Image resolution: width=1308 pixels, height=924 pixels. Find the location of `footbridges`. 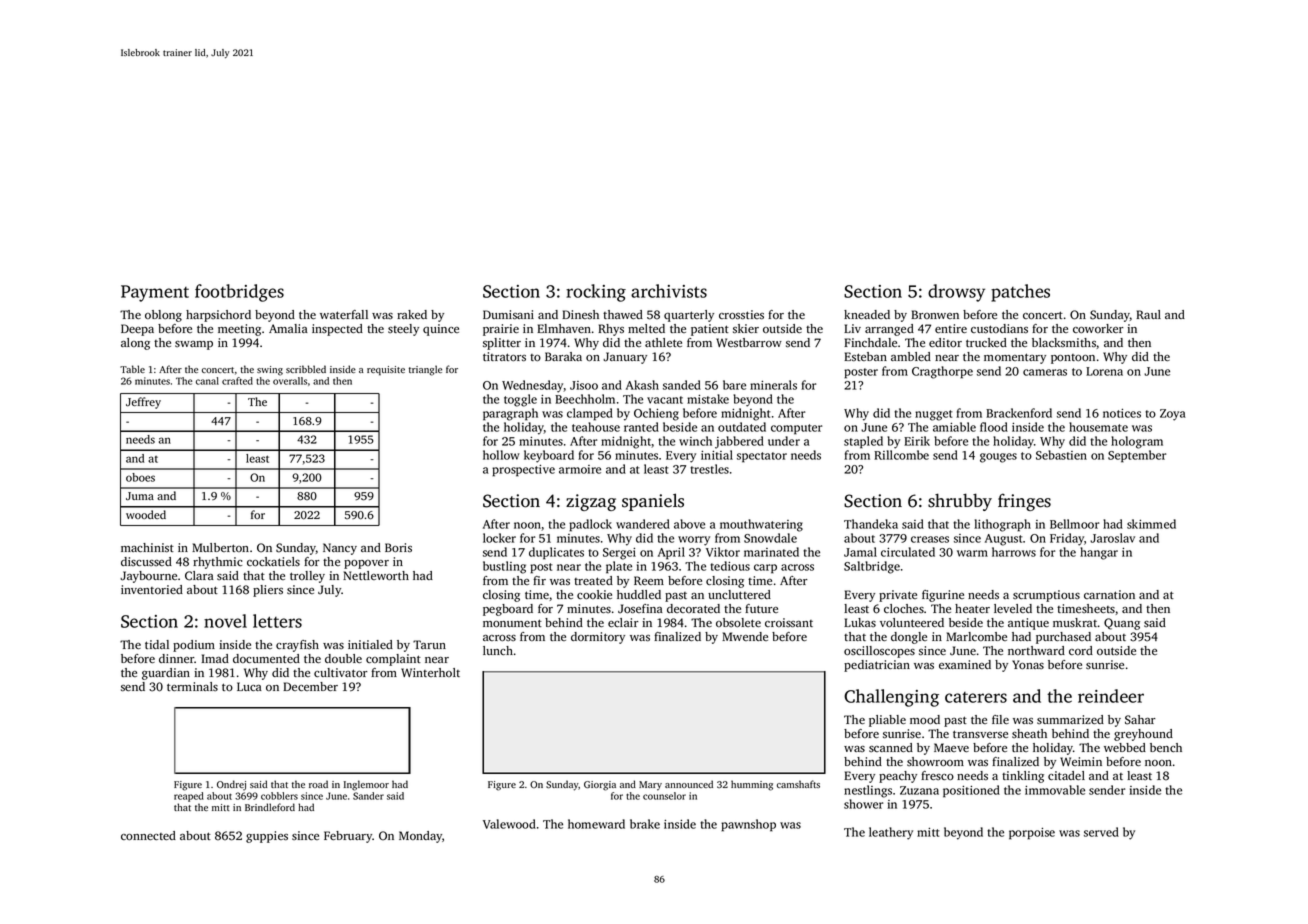

footbridges is located at coordinates (239, 293).
